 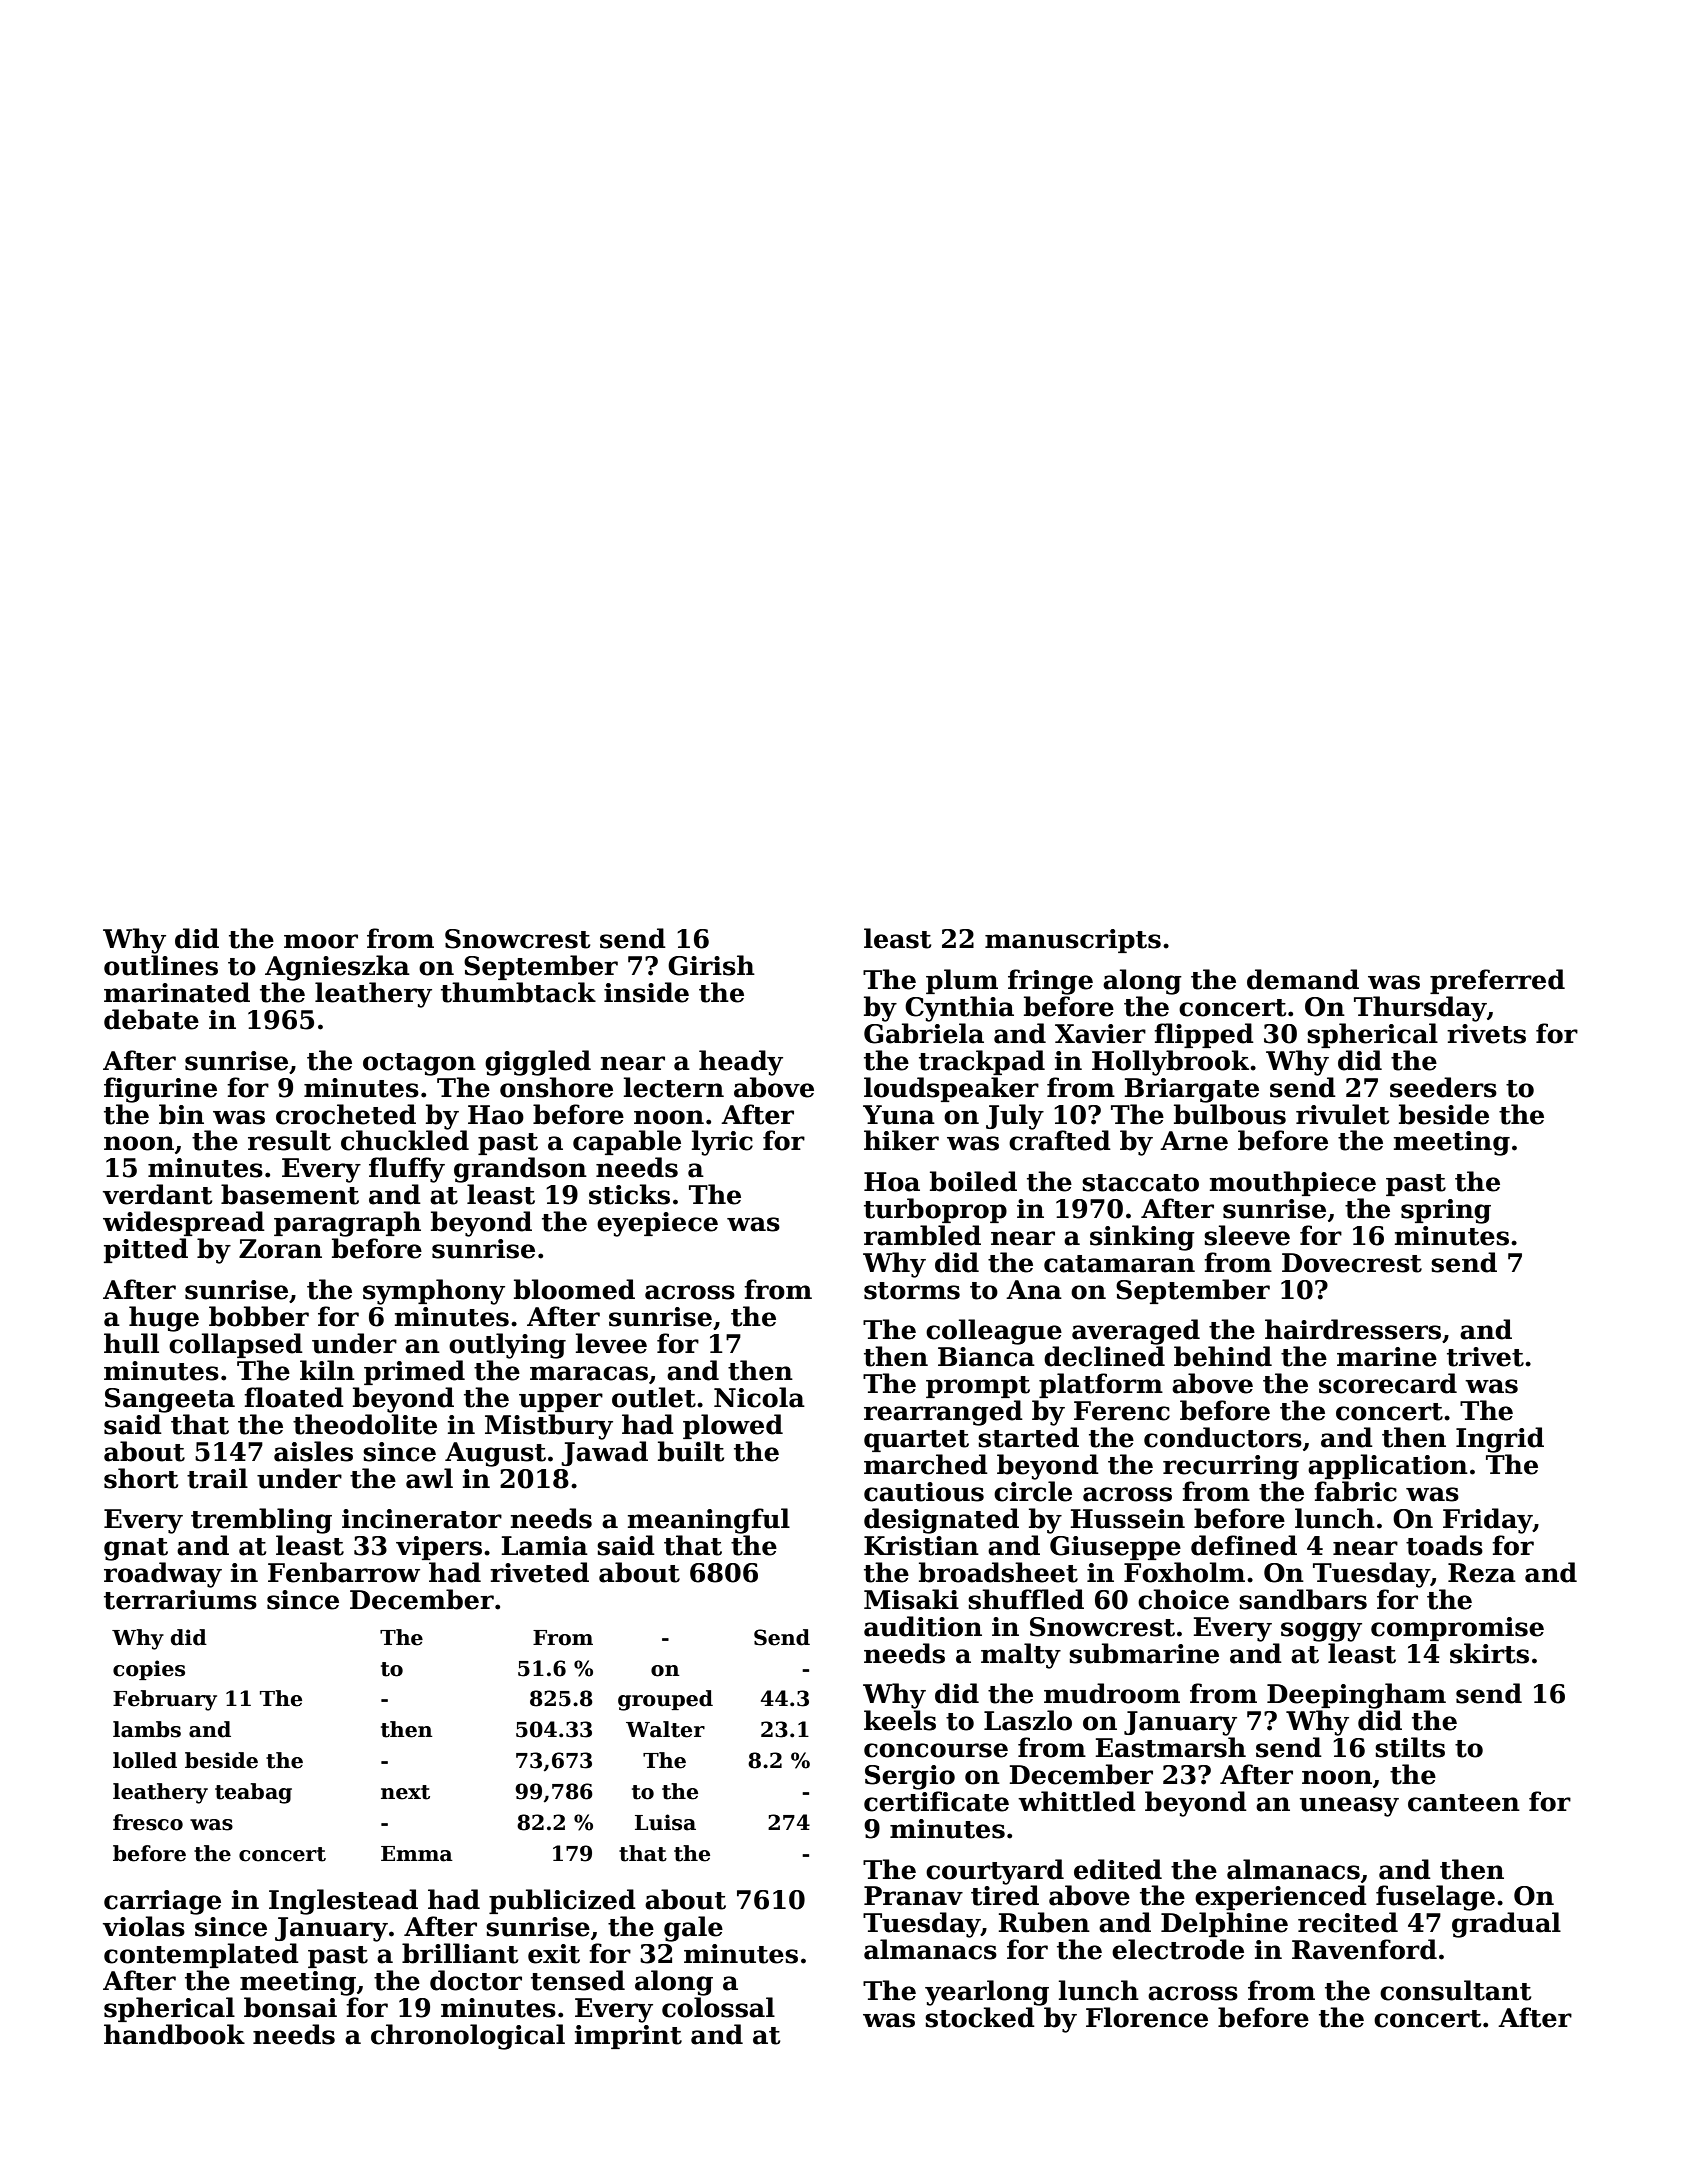 I want to click on canteen, so click(x=1464, y=1803).
